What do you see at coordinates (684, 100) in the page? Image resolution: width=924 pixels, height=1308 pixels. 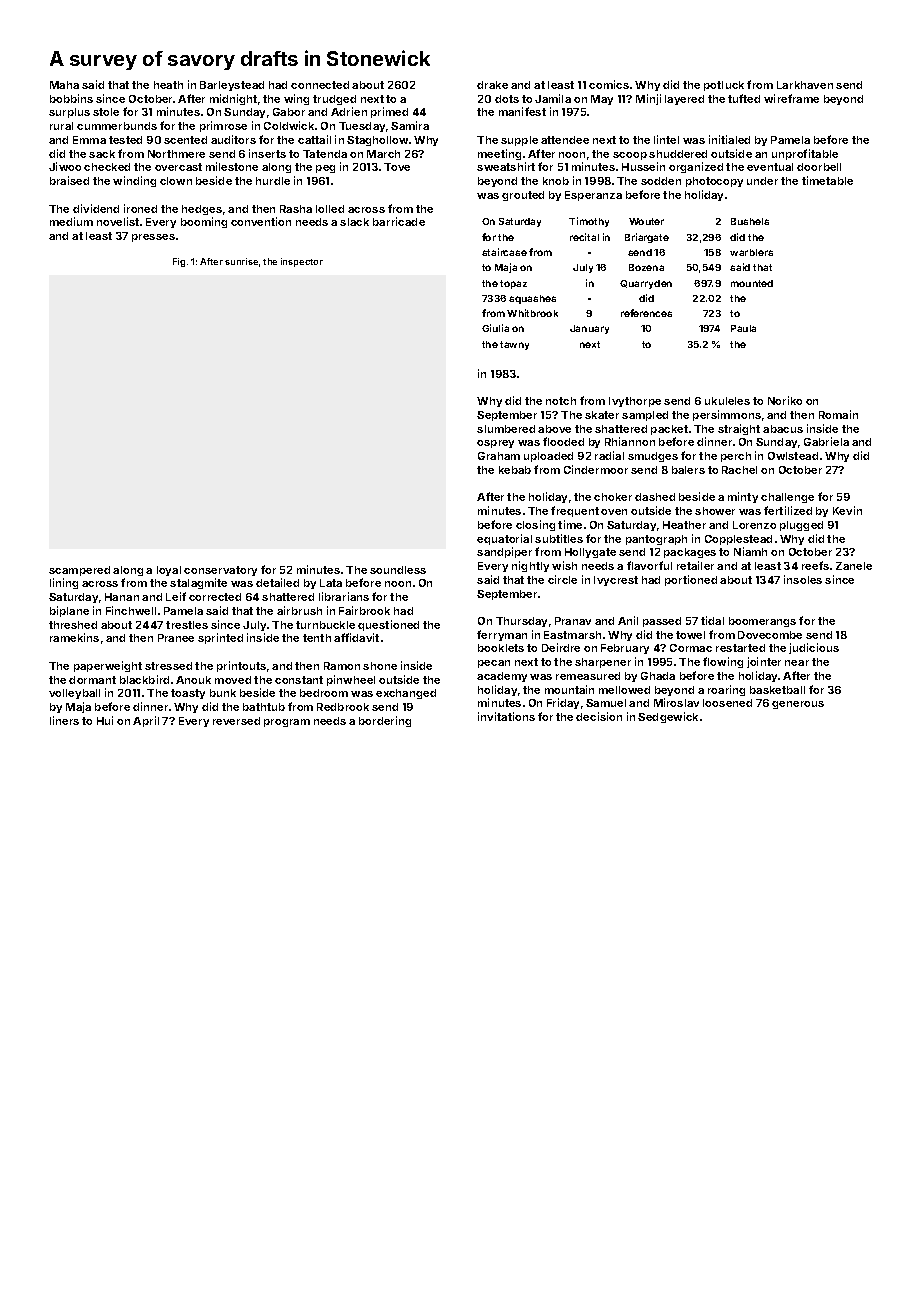 I see `layered` at bounding box center [684, 100].
